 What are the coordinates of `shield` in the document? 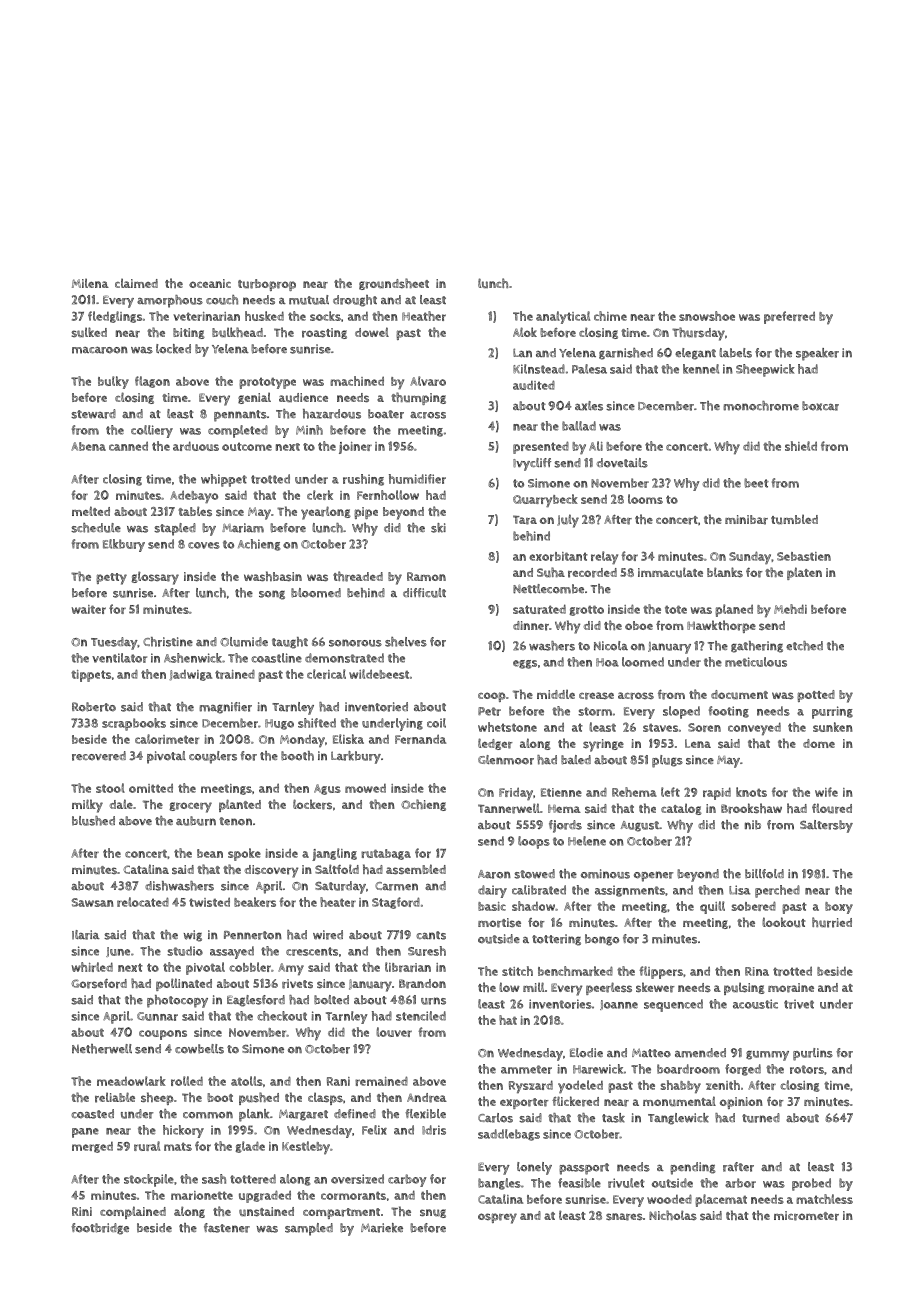 It's located at (801, 446).
